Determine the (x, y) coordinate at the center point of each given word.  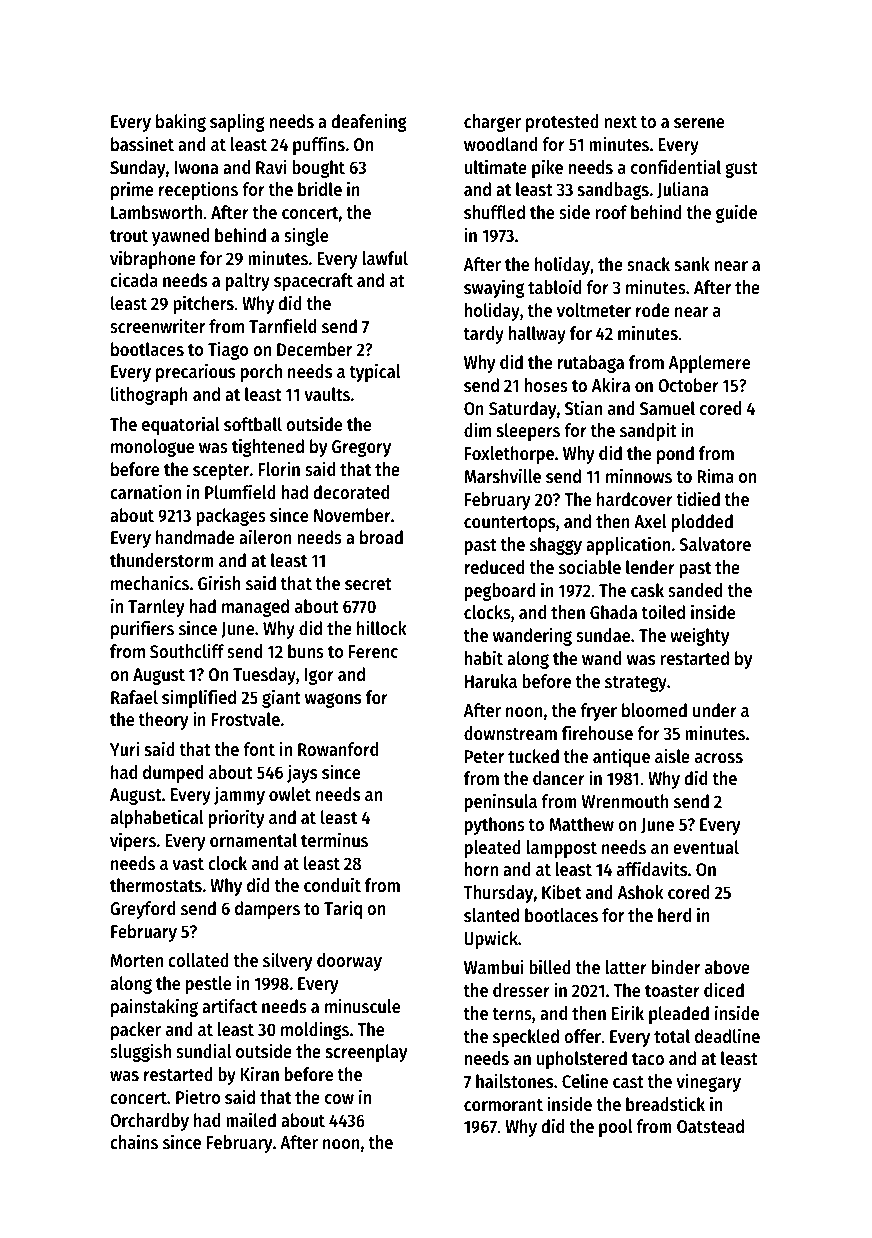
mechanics (150, 582)
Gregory (361, 448)
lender (650, 567)
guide (736, 213)
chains (134, 1141)
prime (132, 190)
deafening (369, 122)
